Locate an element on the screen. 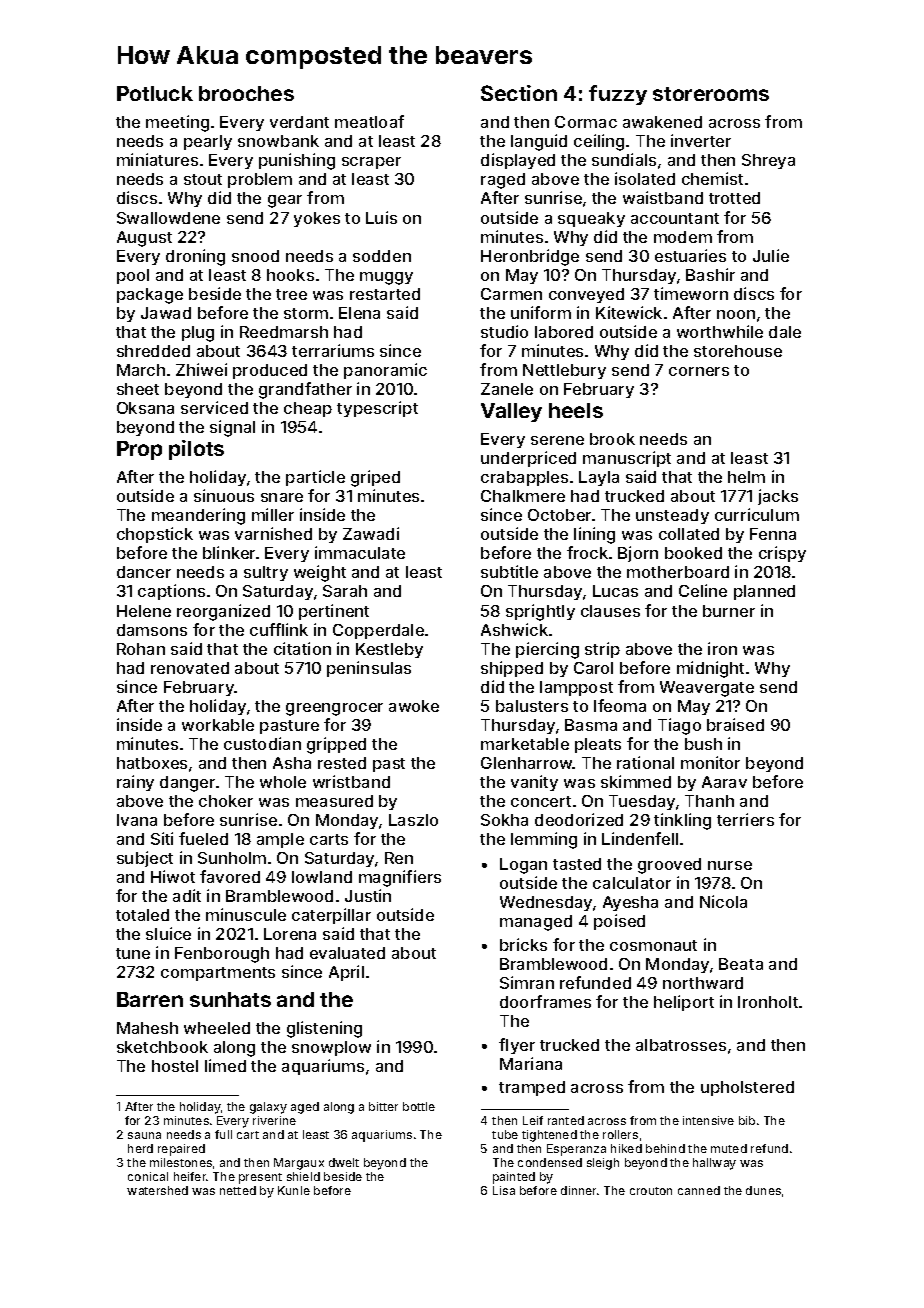 This screenshot has height=1308, width=924. Section is located at coordinates (519, 93).
